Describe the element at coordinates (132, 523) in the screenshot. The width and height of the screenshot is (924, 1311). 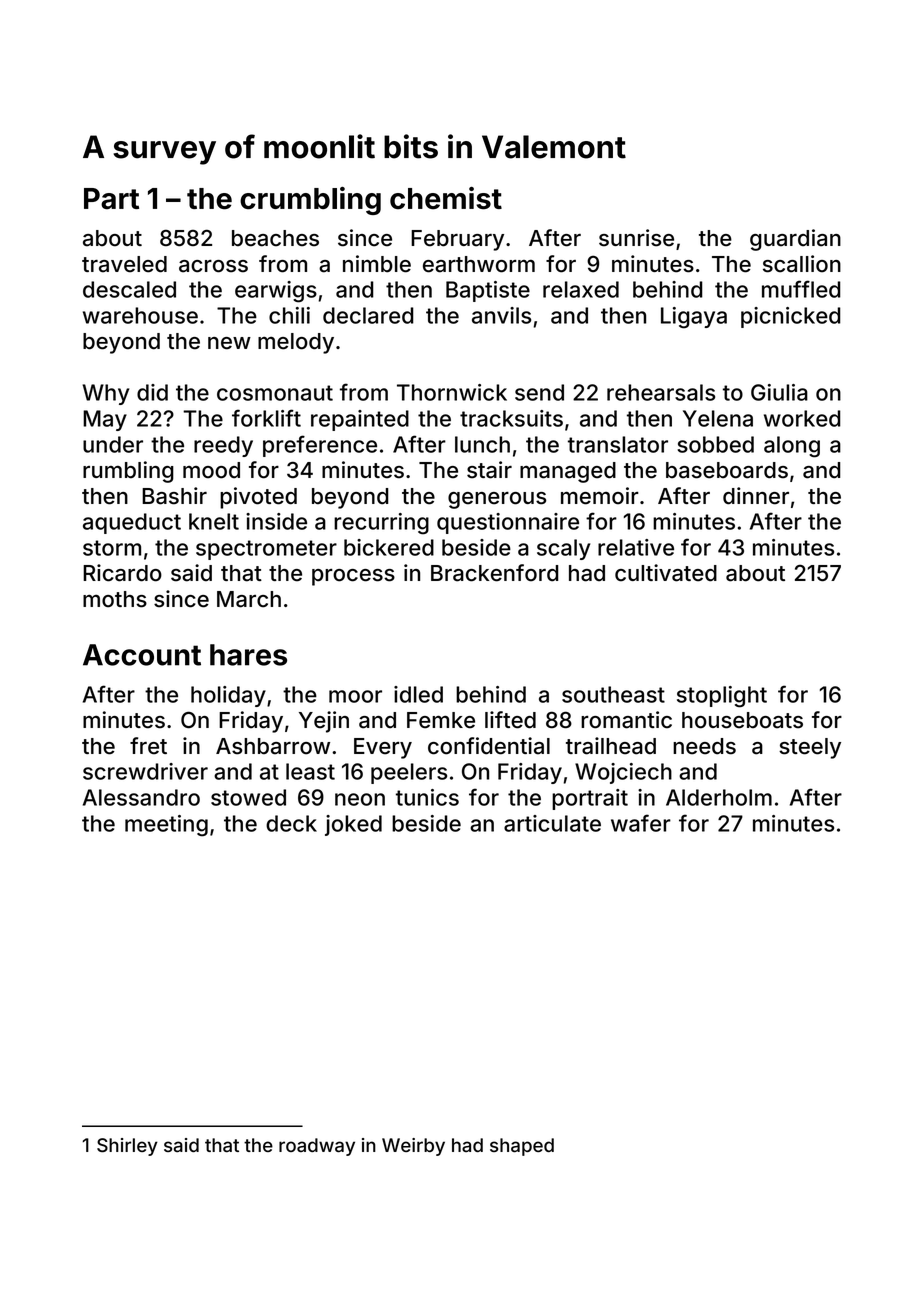
I see `aqueduct` at that location.
